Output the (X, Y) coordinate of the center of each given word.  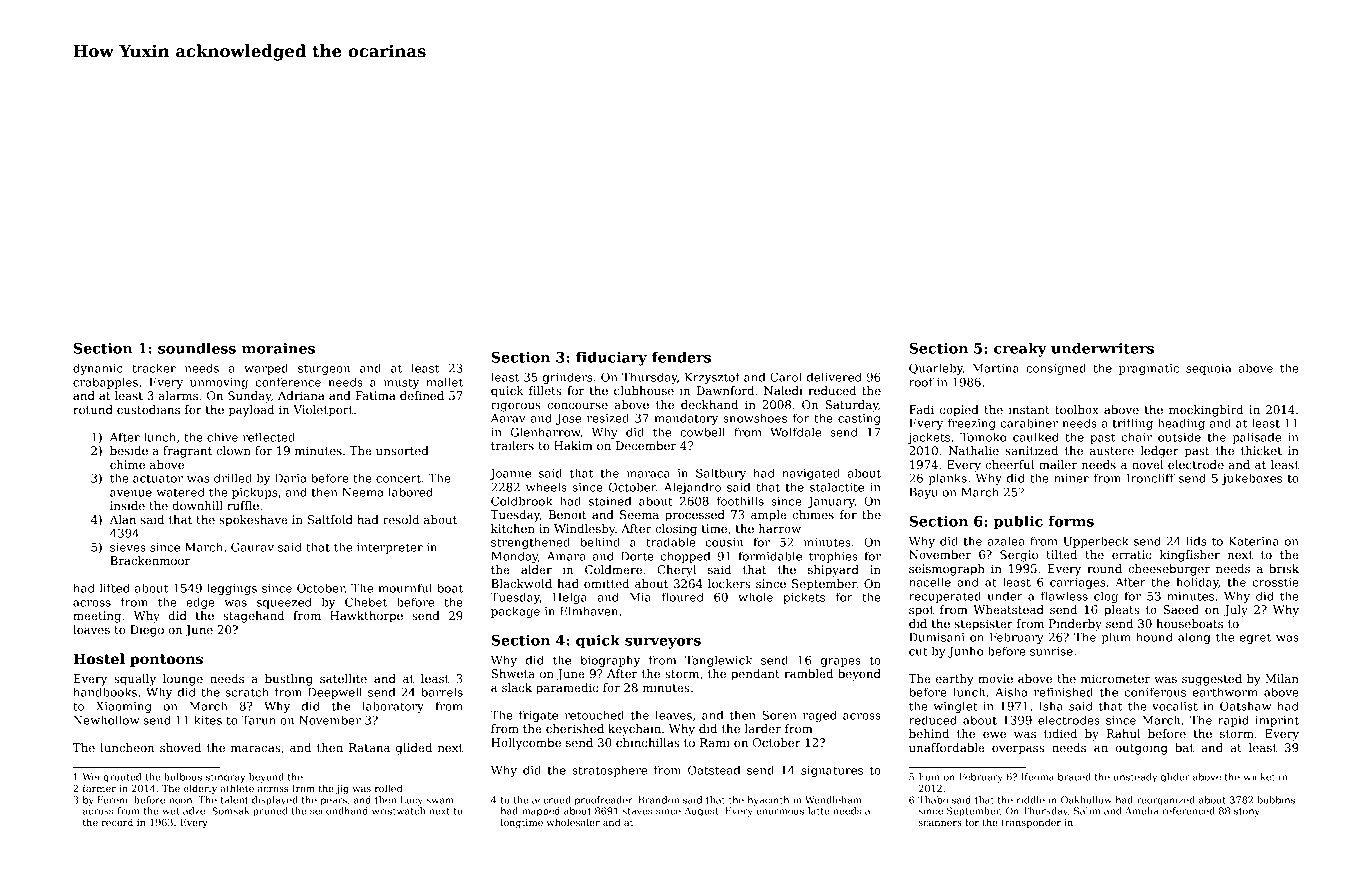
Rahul (1123, 733)
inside (127, 505)
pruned (270, 812)
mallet (444, 382)
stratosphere (609, 771)
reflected (269, 437)
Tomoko (983, 437)
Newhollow (106, 720)
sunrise (1051, 651)
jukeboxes (1252, 479)
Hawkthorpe (366, 617)
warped (266, 369)
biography (610, 661)
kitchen (513, 528)
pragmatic (1149, 369)
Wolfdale (795, 432)
